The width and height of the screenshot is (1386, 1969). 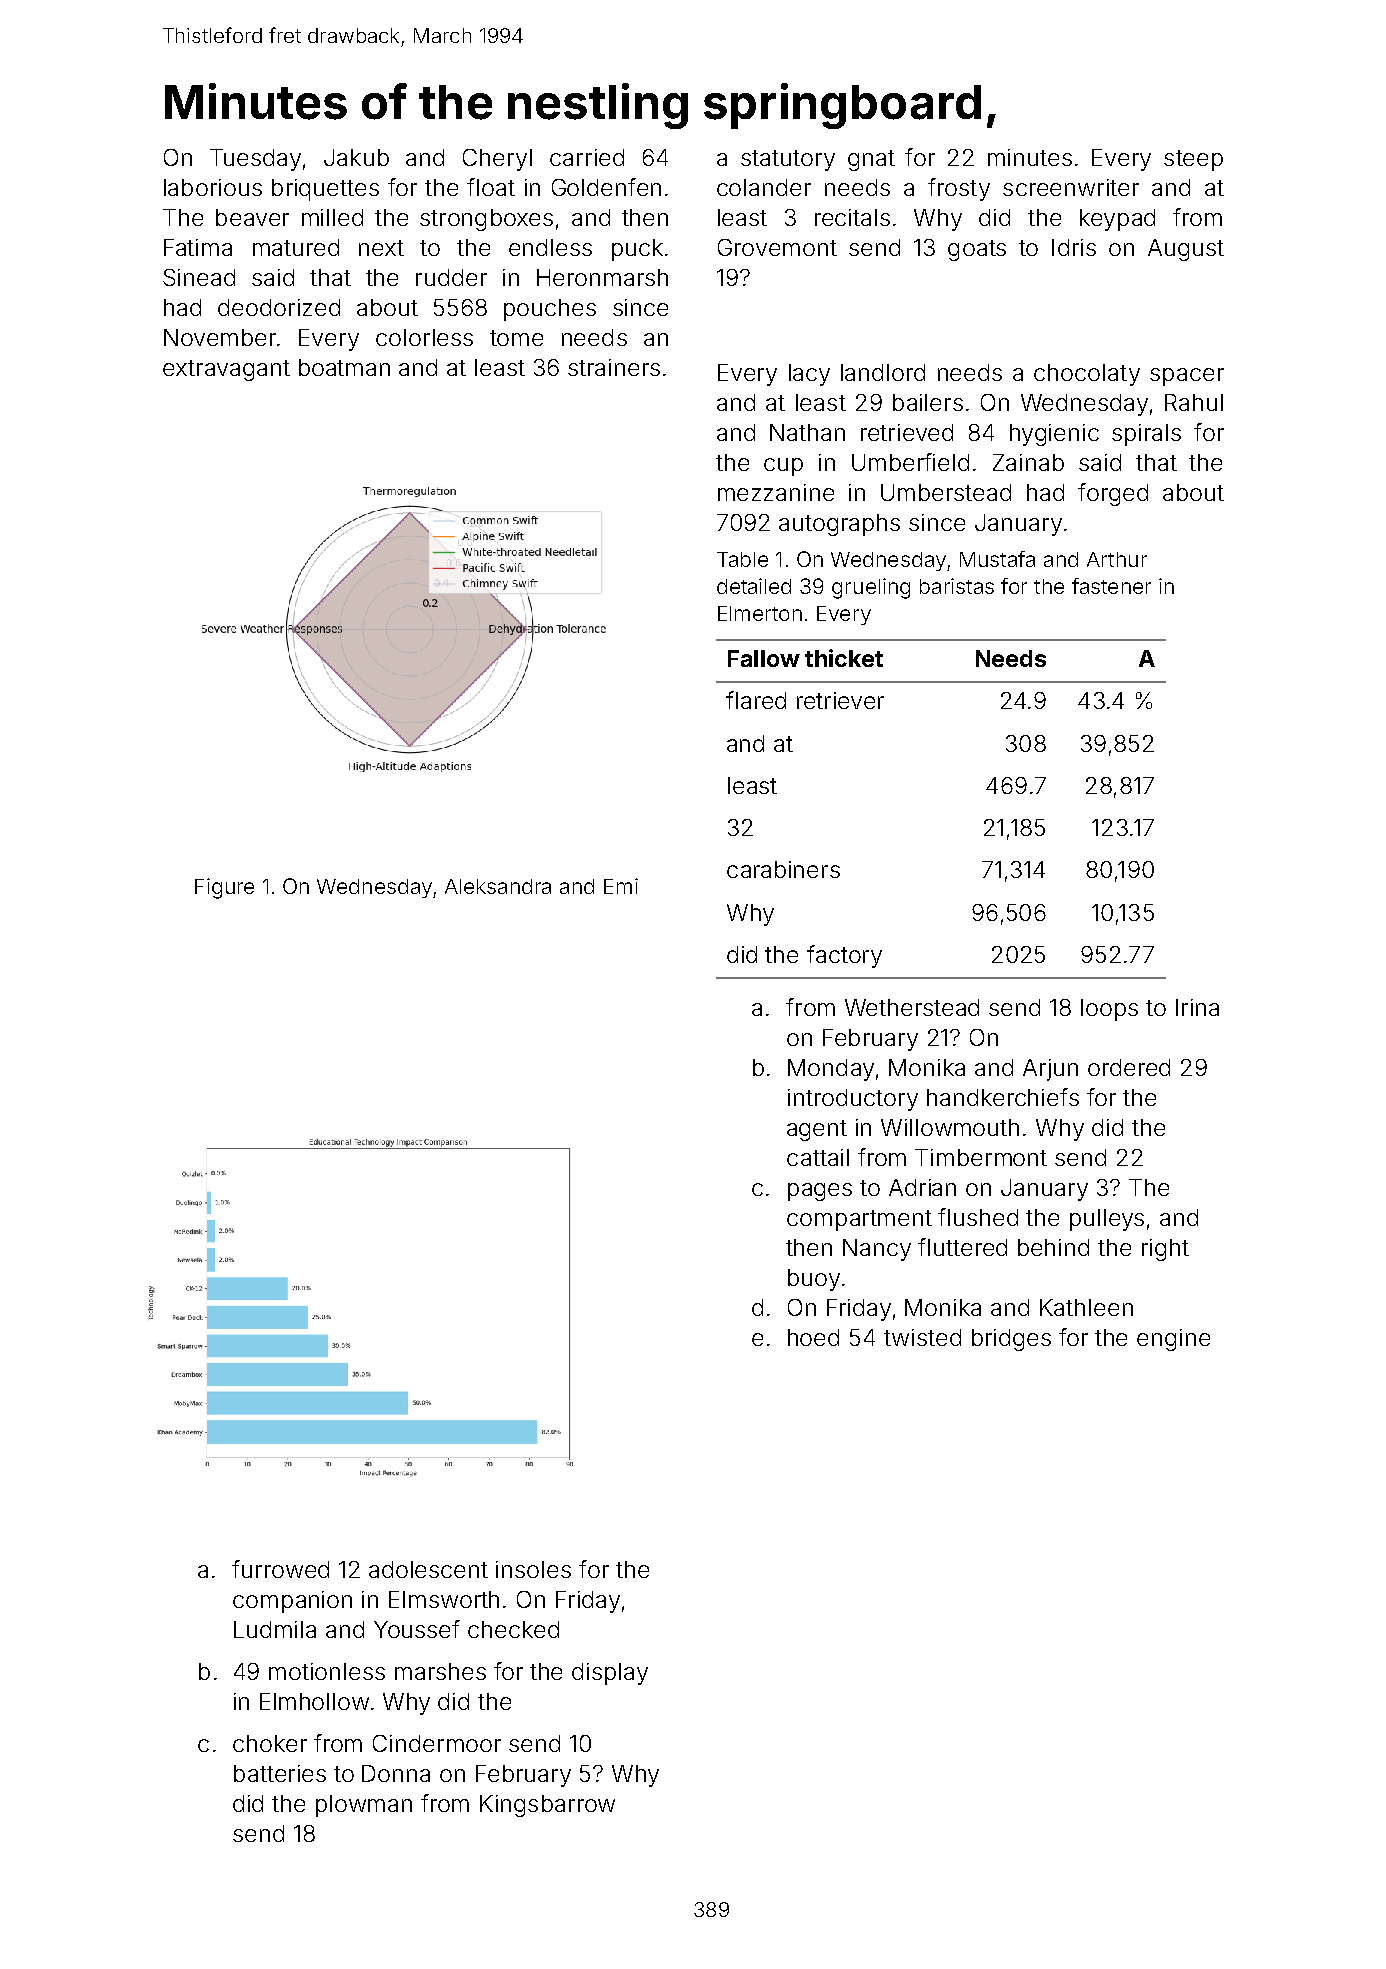 What do you see at coordinates (1193, 160) in the screenshot?
I see `steep` at bounding box center [1193, 160].
